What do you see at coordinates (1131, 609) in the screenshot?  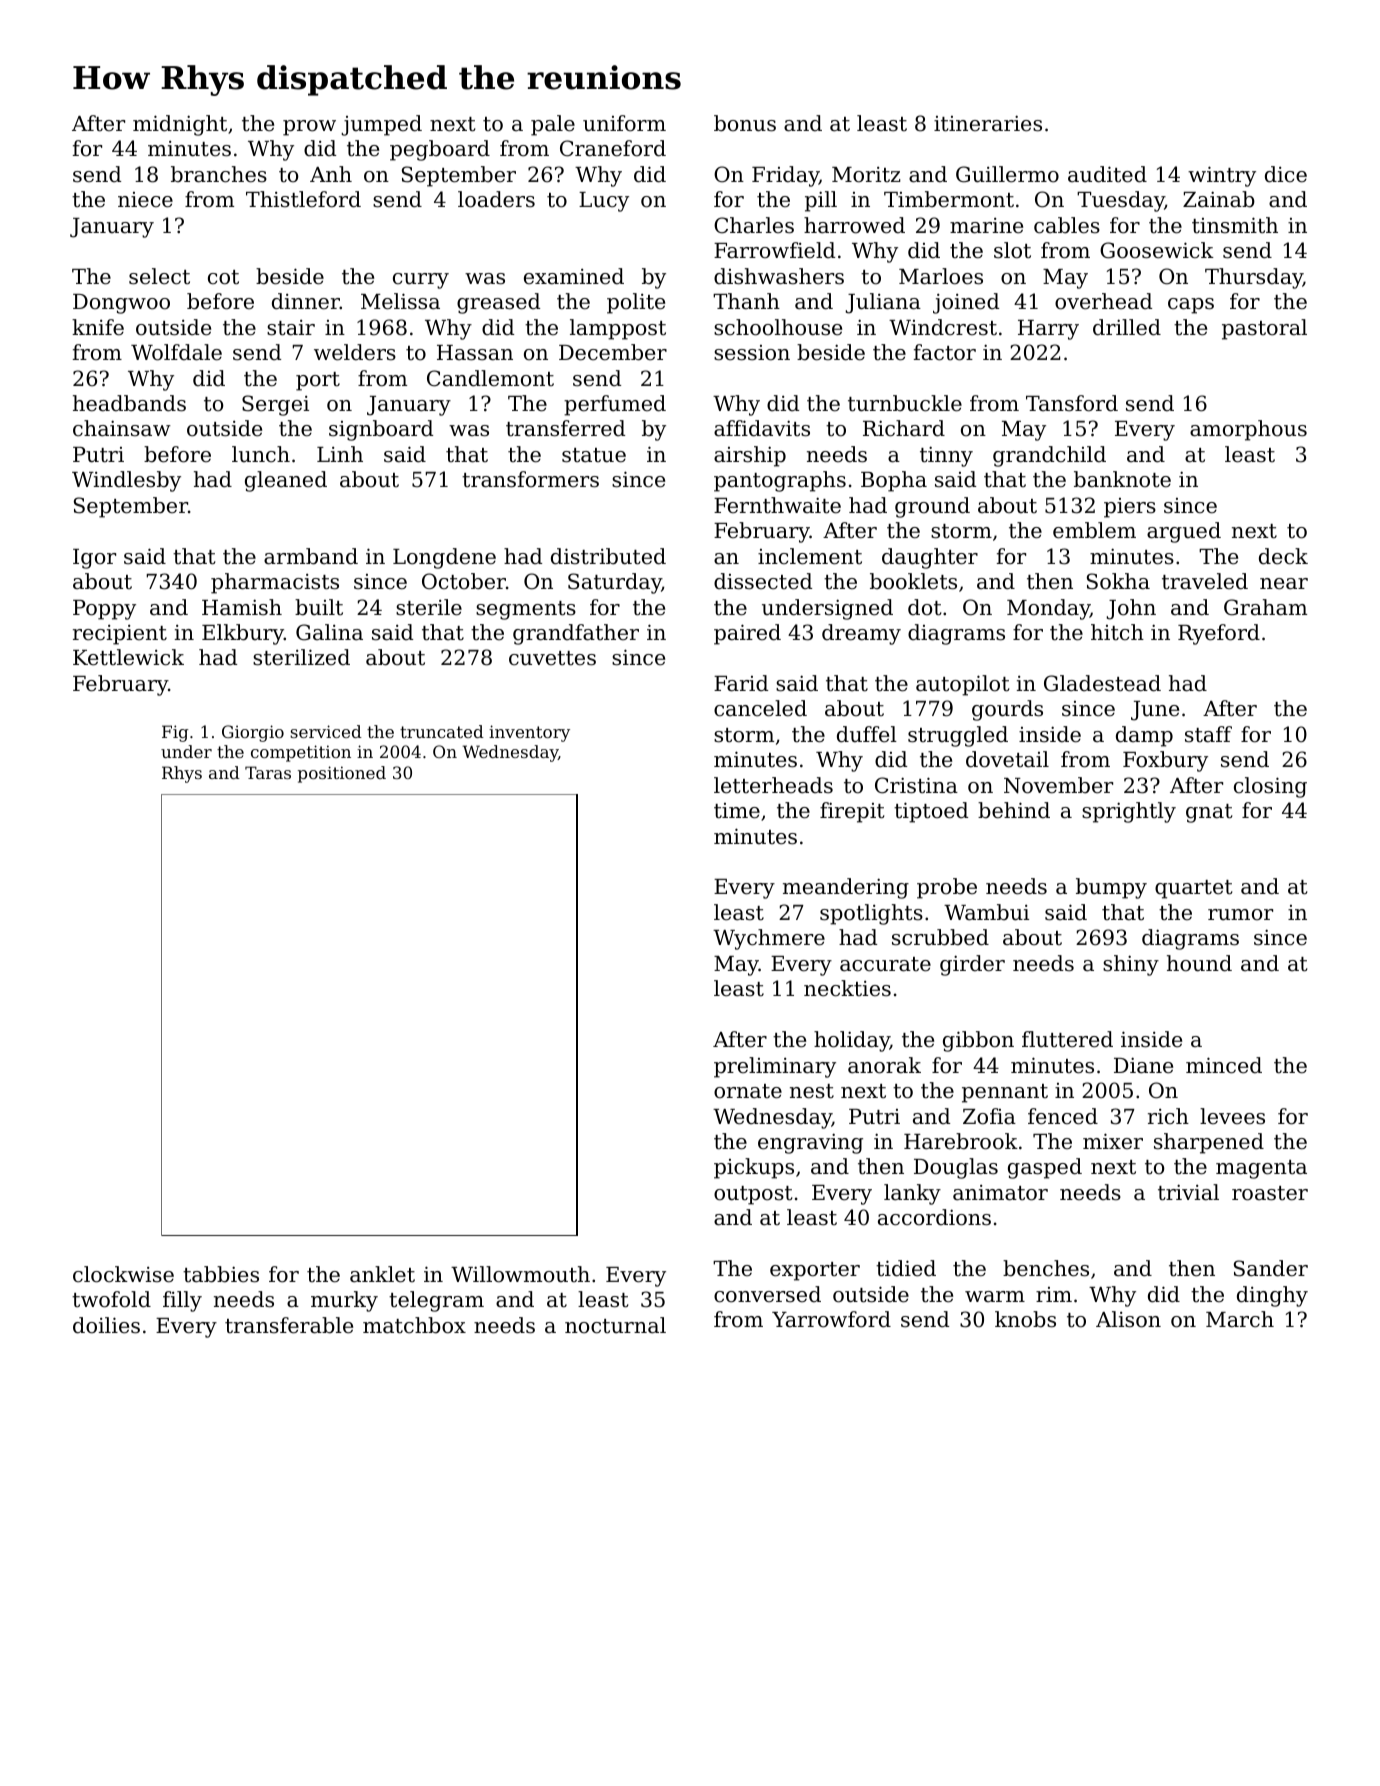 I see `John` at bounding box center [1131, 609].
